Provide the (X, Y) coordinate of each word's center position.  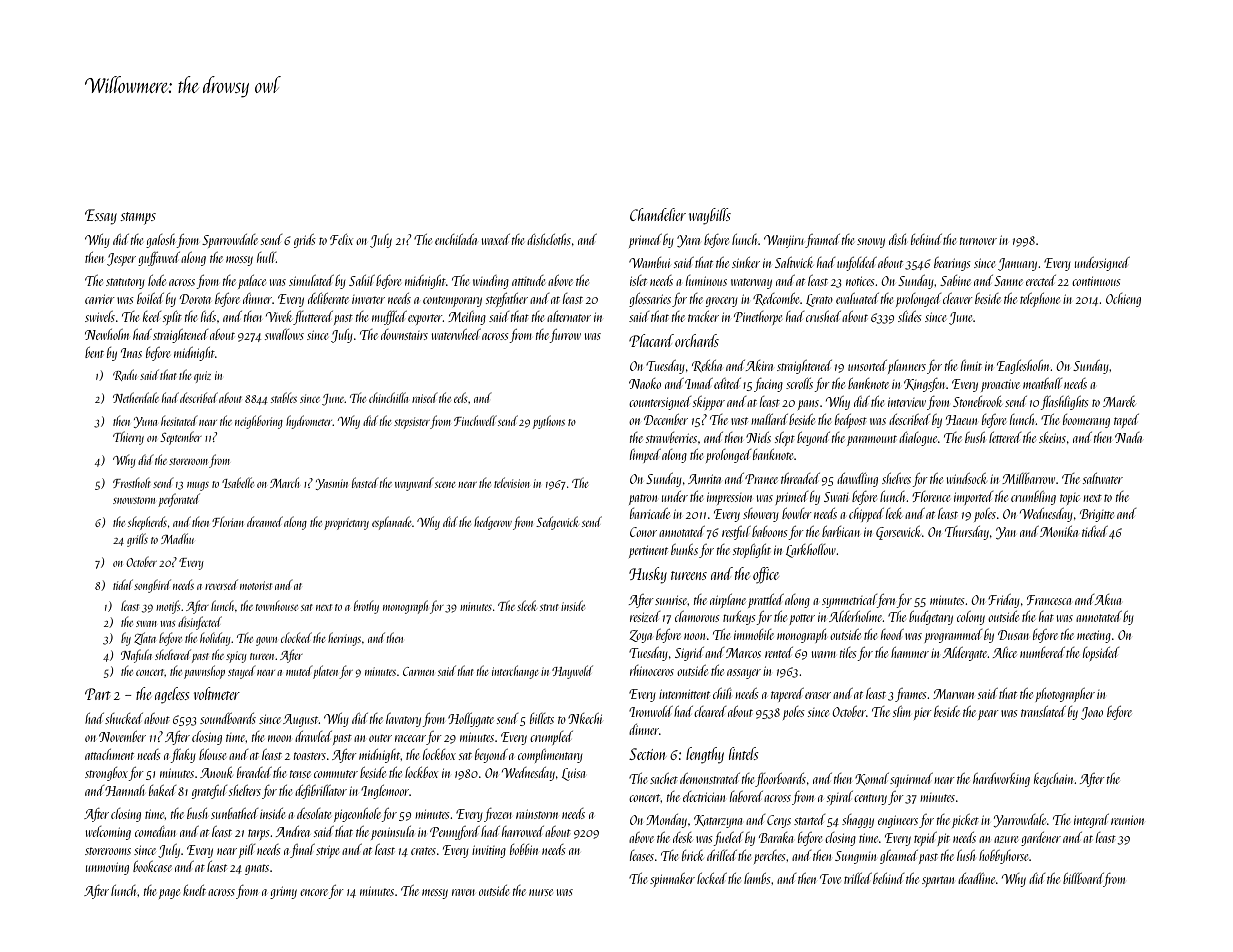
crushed (823, 316)
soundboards (228, 718)
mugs (198, 486)
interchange (515, 672)
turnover (978, 241)
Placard (651, 340)
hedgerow (493, 523)
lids (208, 316)
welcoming (108, 833)
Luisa (573, 774)
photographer (1065, 695)
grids (305, 241)
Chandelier (658, 214)
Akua (1108, 599)
